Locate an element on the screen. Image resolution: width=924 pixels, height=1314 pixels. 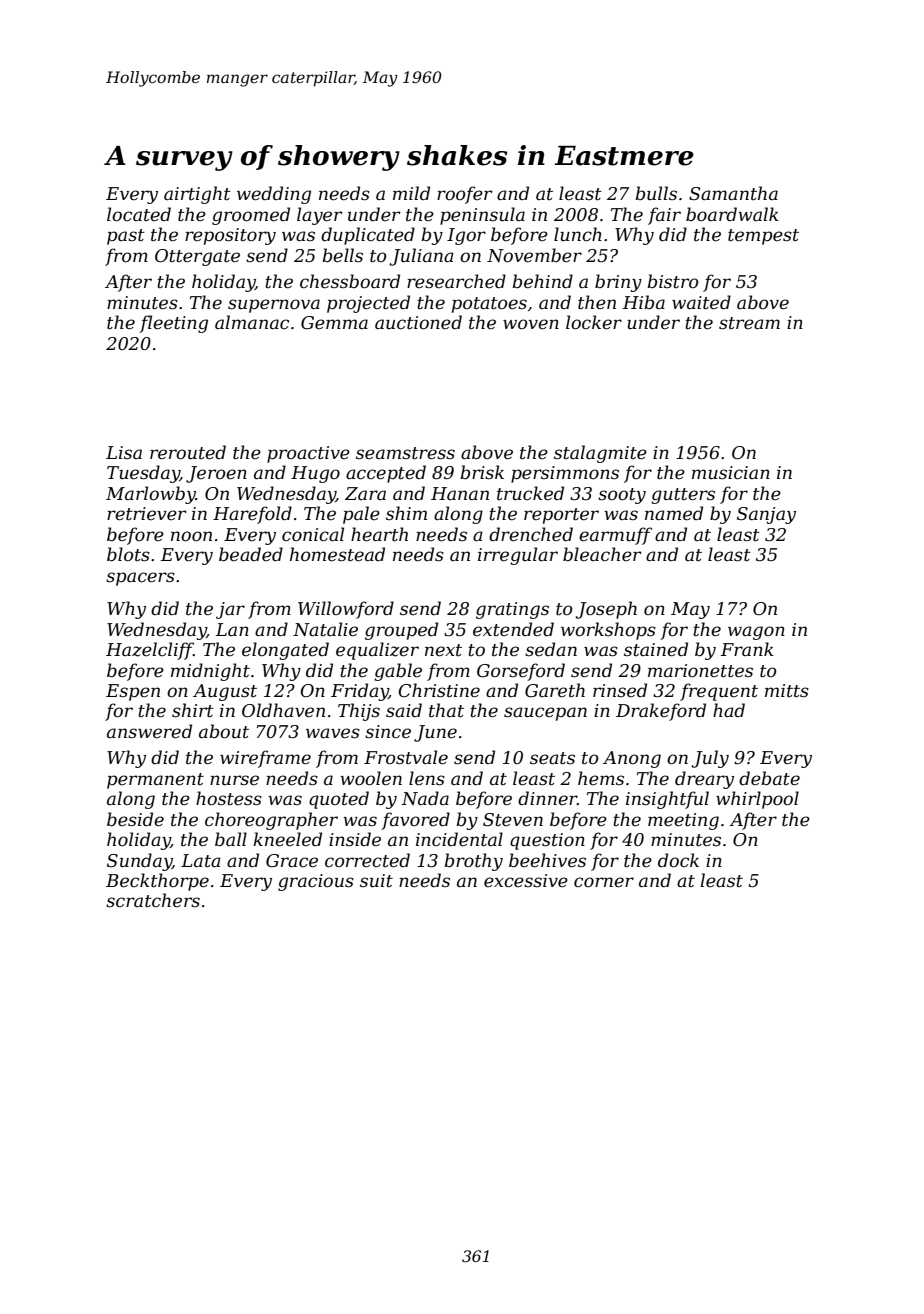
mild is located at coordinates (411, 193).
